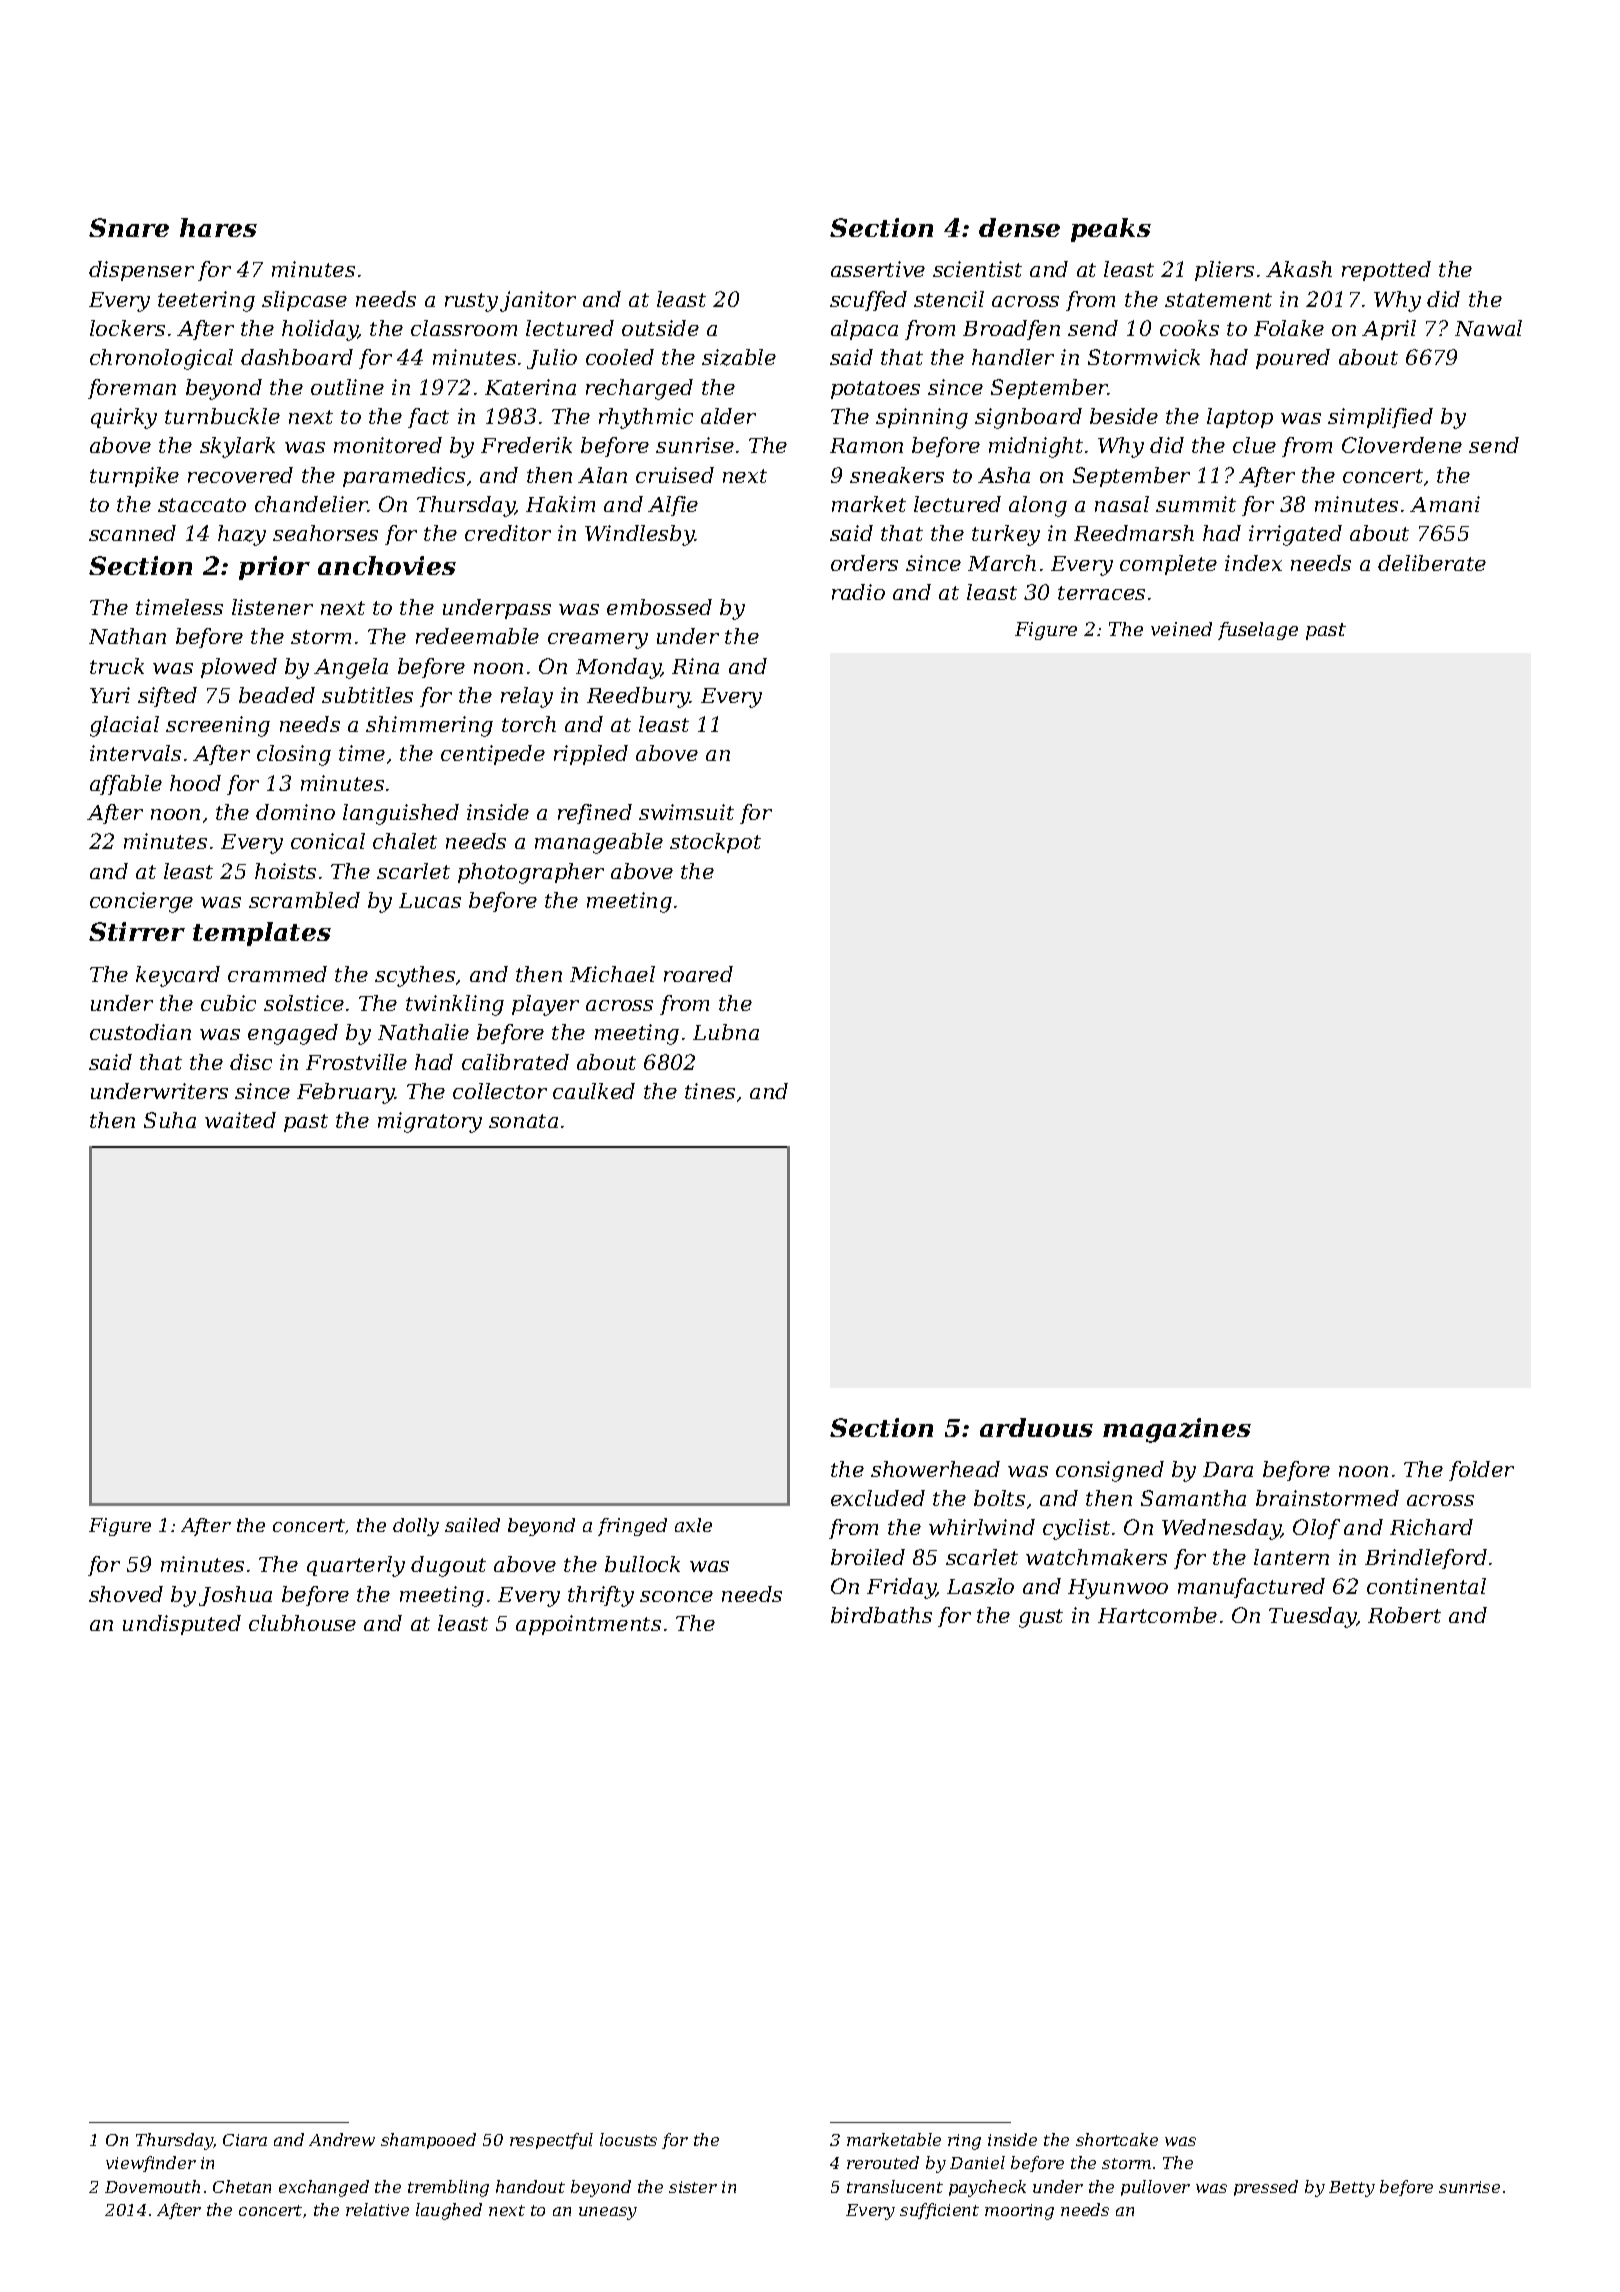 This document has width=1620, height=2292. What do you see at coordinates (878, 269) in the document?
I see `assertive` at bounding box center [878, 269].
